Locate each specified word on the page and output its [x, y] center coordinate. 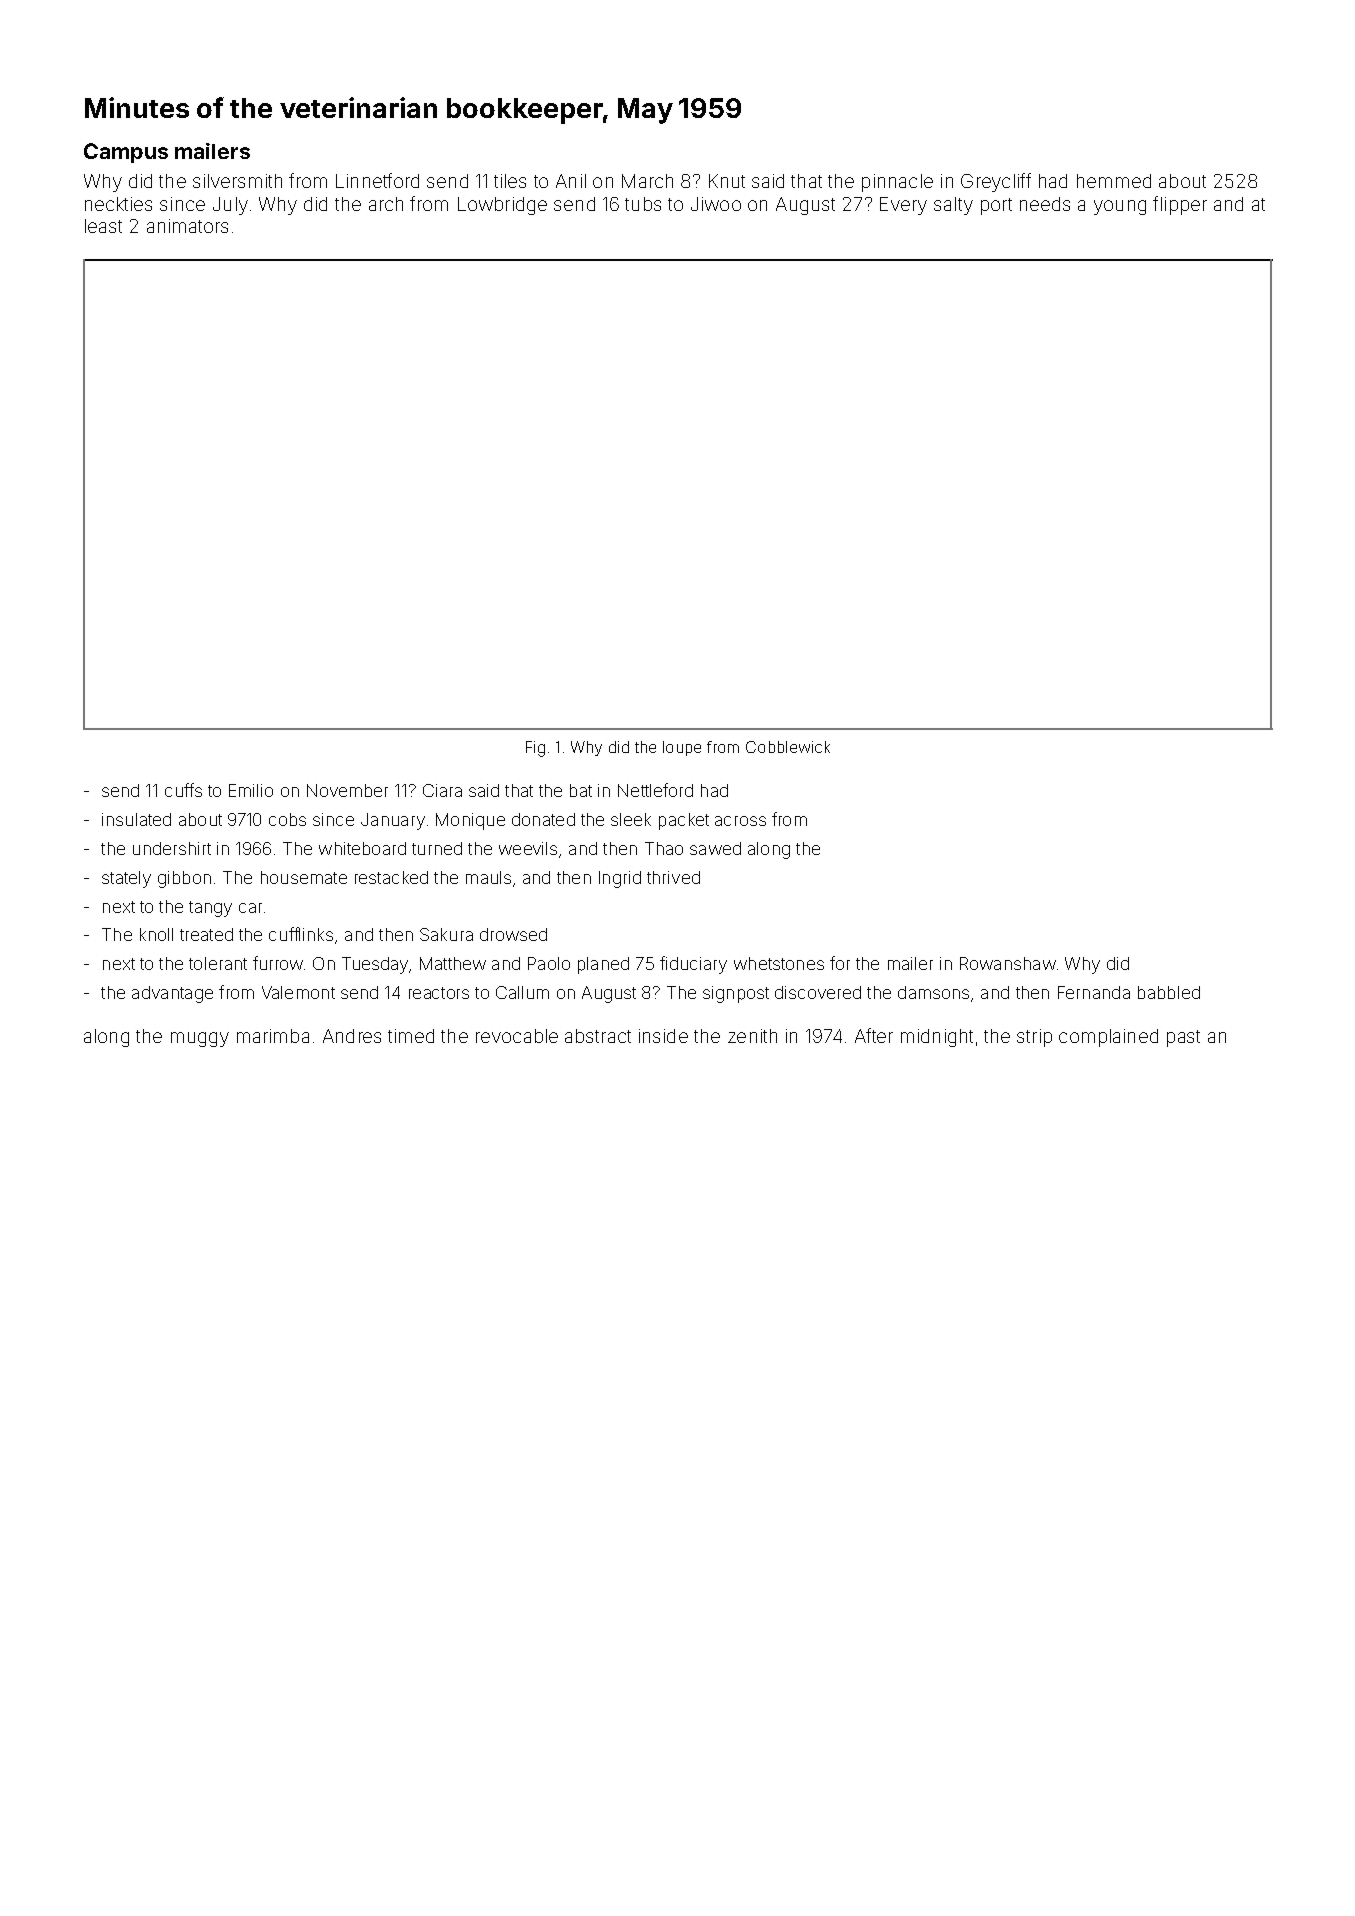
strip [1034, 1038]
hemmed [1114, 181]
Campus [126, 153]
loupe [682, 748]
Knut [727, 181]
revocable [517, 1036]
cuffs [183, 790]
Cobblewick [788, 747]
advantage [172, 994]
